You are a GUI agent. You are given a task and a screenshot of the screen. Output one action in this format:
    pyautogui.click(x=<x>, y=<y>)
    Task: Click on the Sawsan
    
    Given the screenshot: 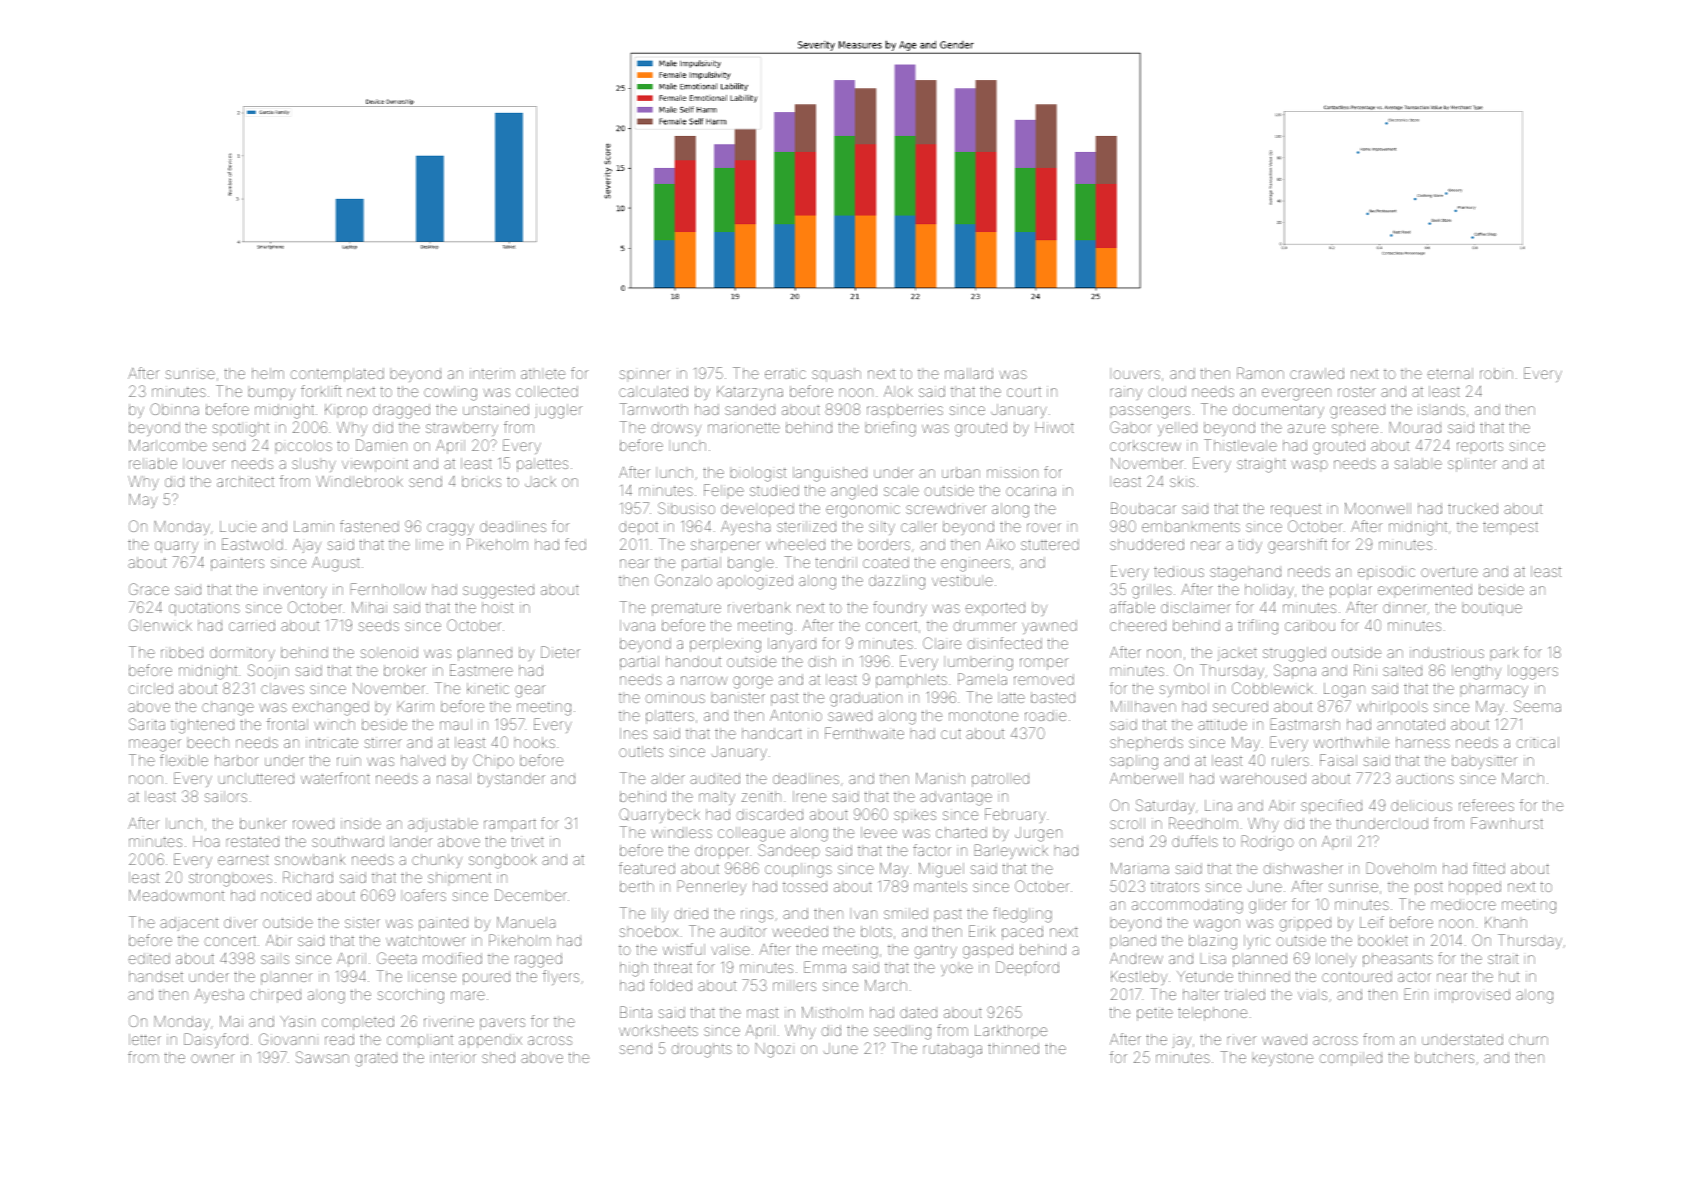 What is the action you would take?
    pyautogui.click(x=322, y=1057)
